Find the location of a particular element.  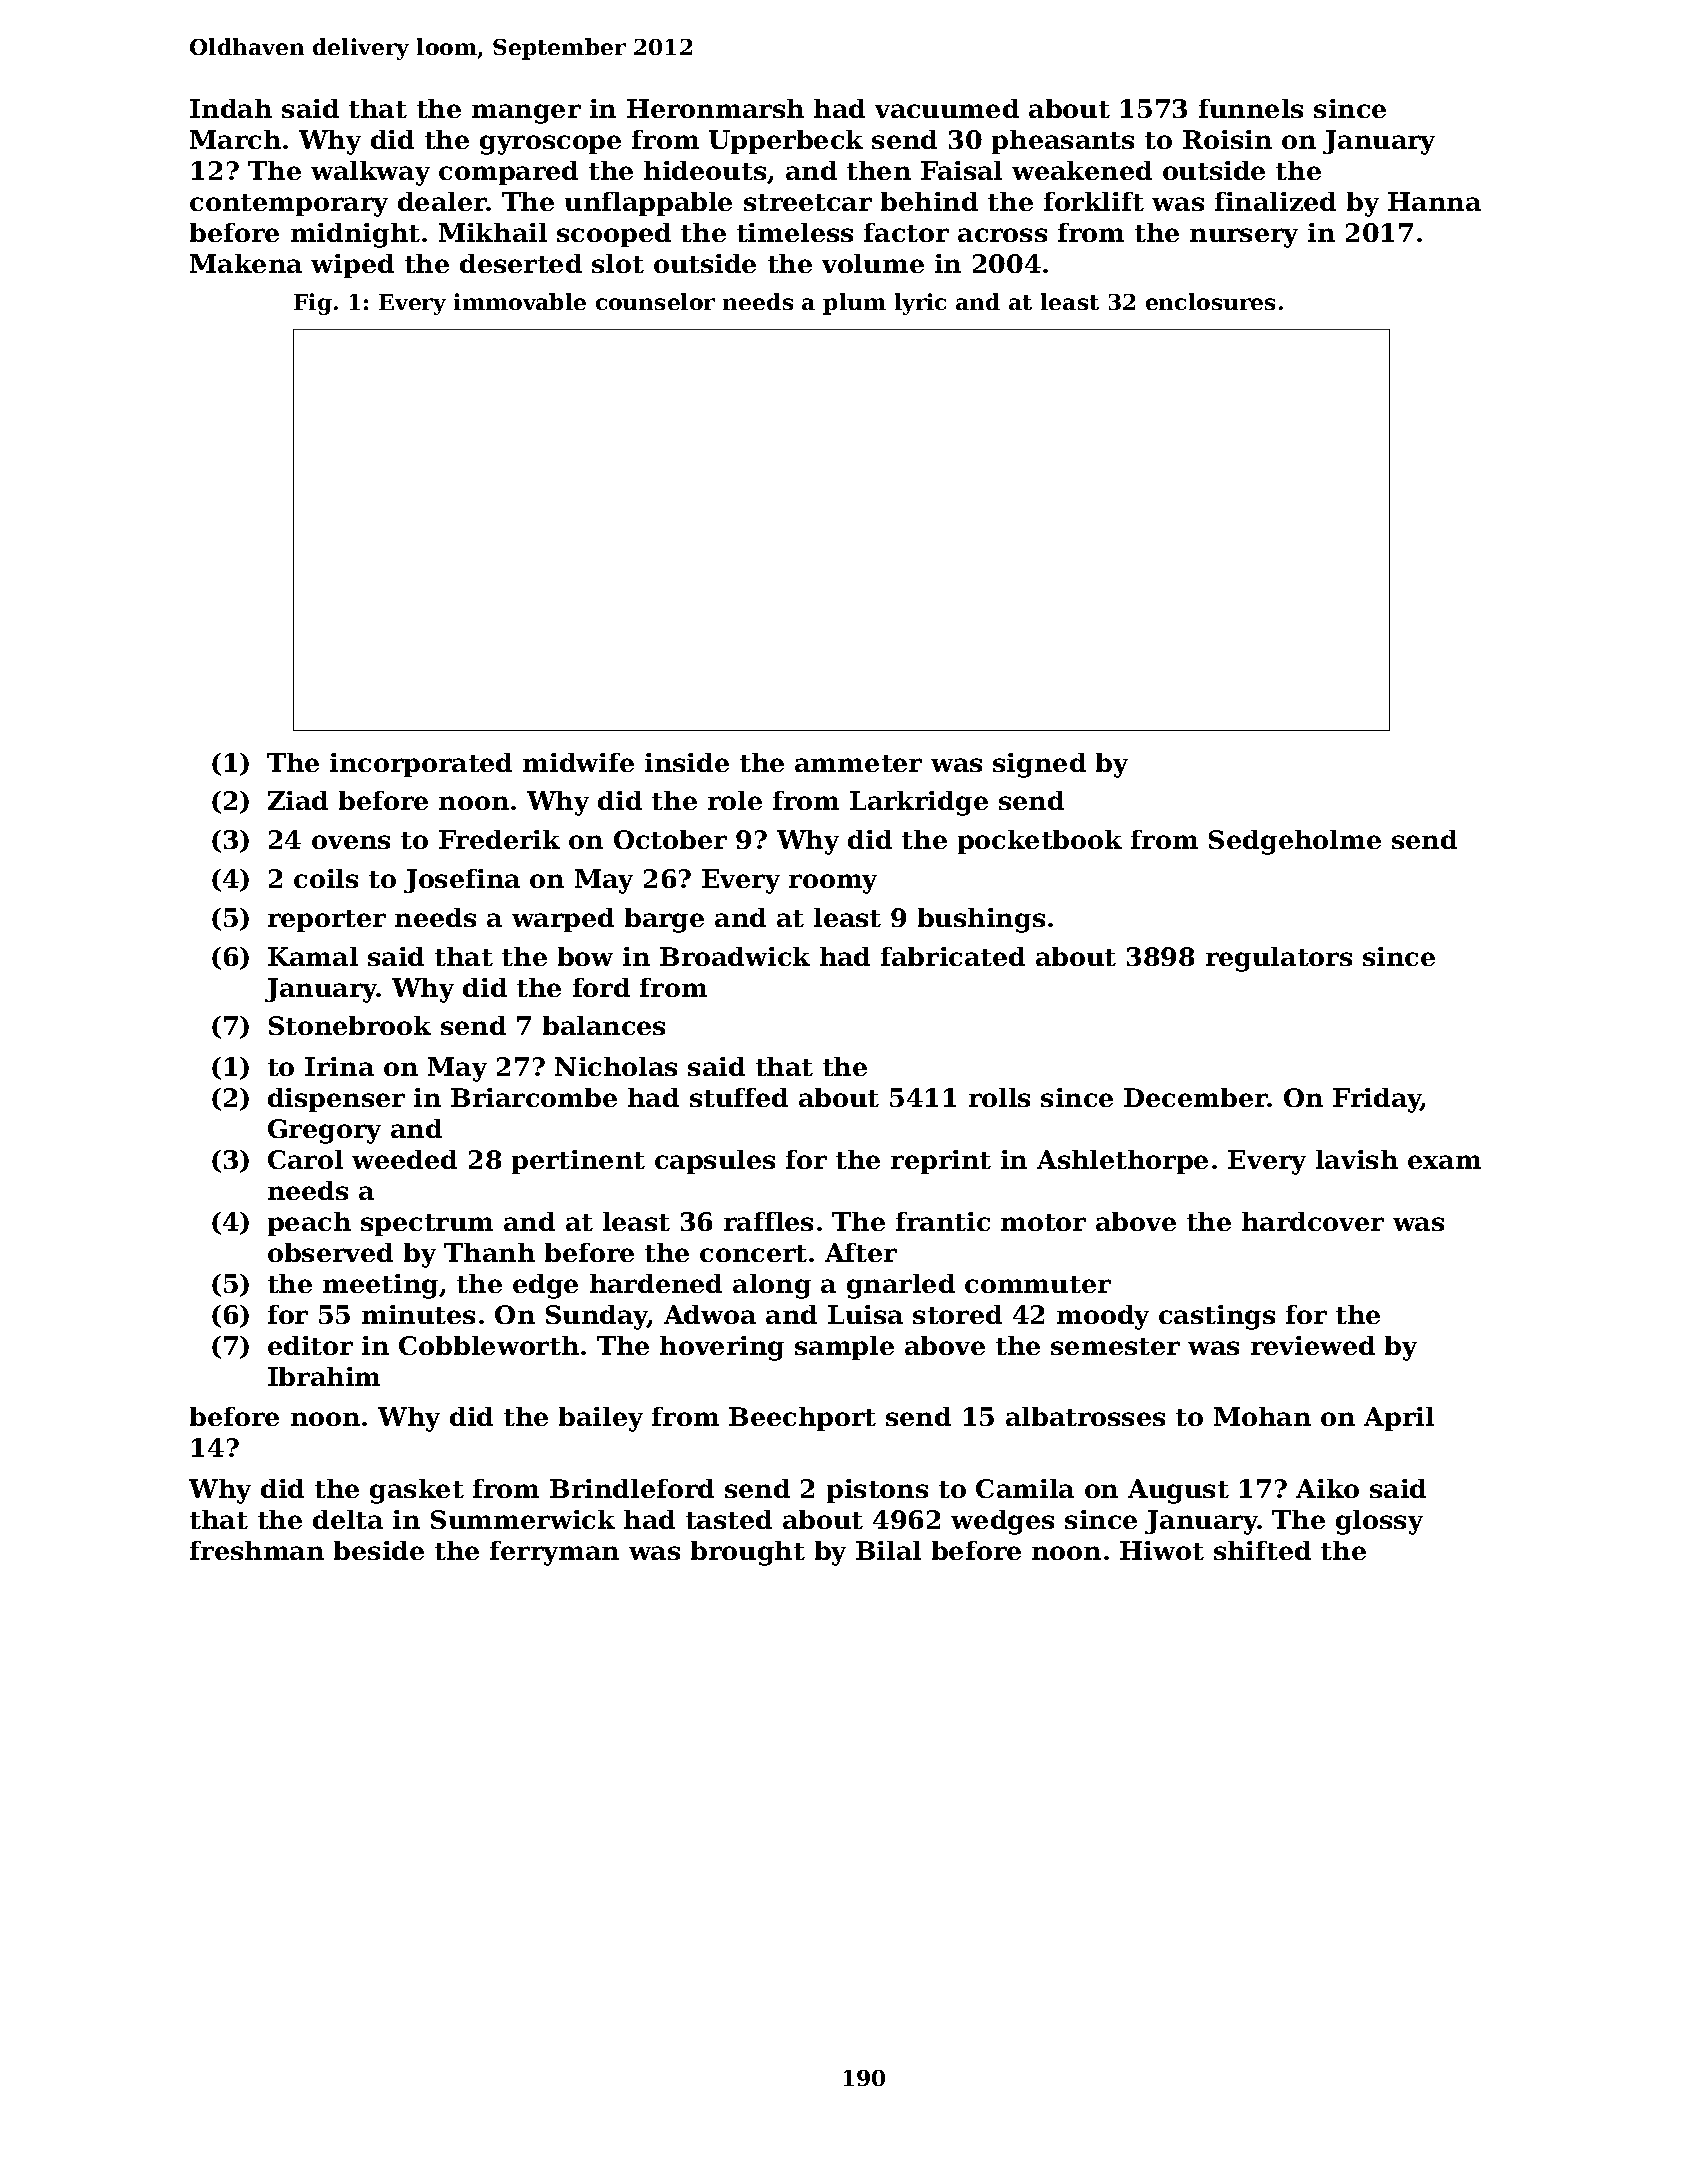

enclosures is located at coordinates (1210, 301).
